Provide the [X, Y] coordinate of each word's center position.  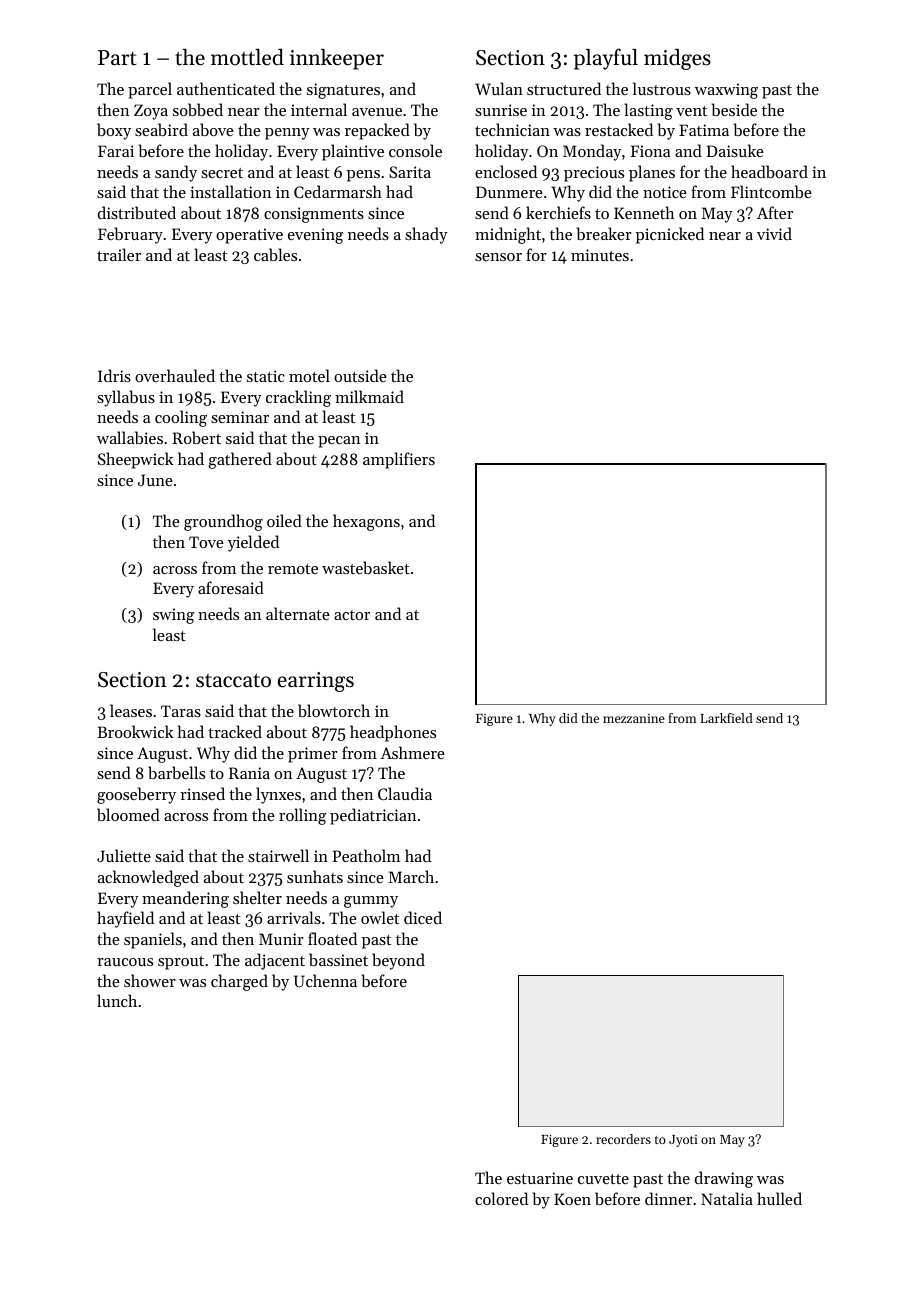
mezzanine [634, 718]
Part [117, 58]
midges [677, 59]
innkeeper [337, 59]
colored [501, 1198]
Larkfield [726, 718]
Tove [206, 542]
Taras [181, 711]
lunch [117, 1000]
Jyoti [683, 1141]
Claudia [405, 793]
